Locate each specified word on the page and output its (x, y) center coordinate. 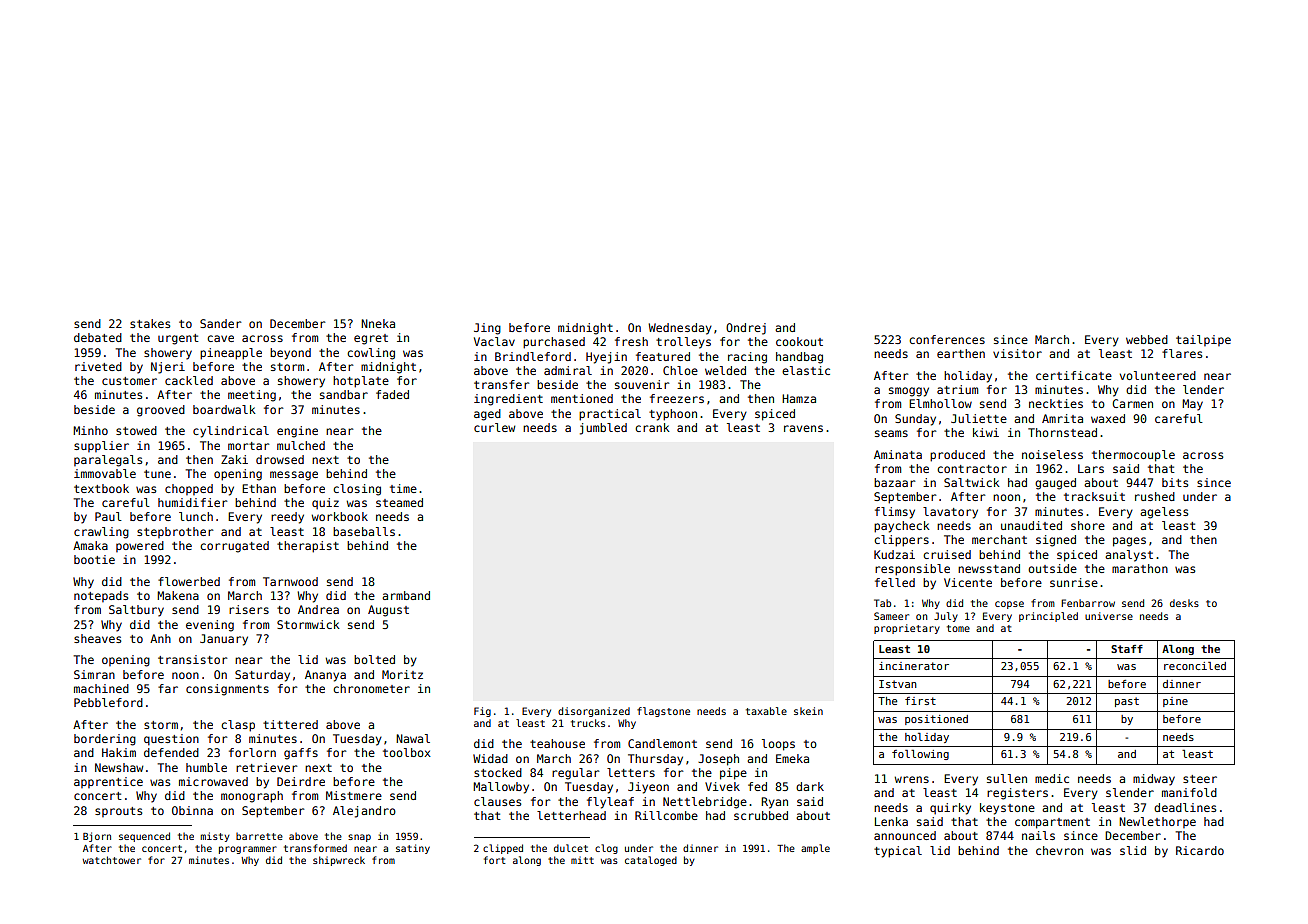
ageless (1164, 513)
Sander (220, 323)
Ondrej (746, 329)
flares (1182, 353)
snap (359, 838)
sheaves (97, 638)
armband (406, 595)
